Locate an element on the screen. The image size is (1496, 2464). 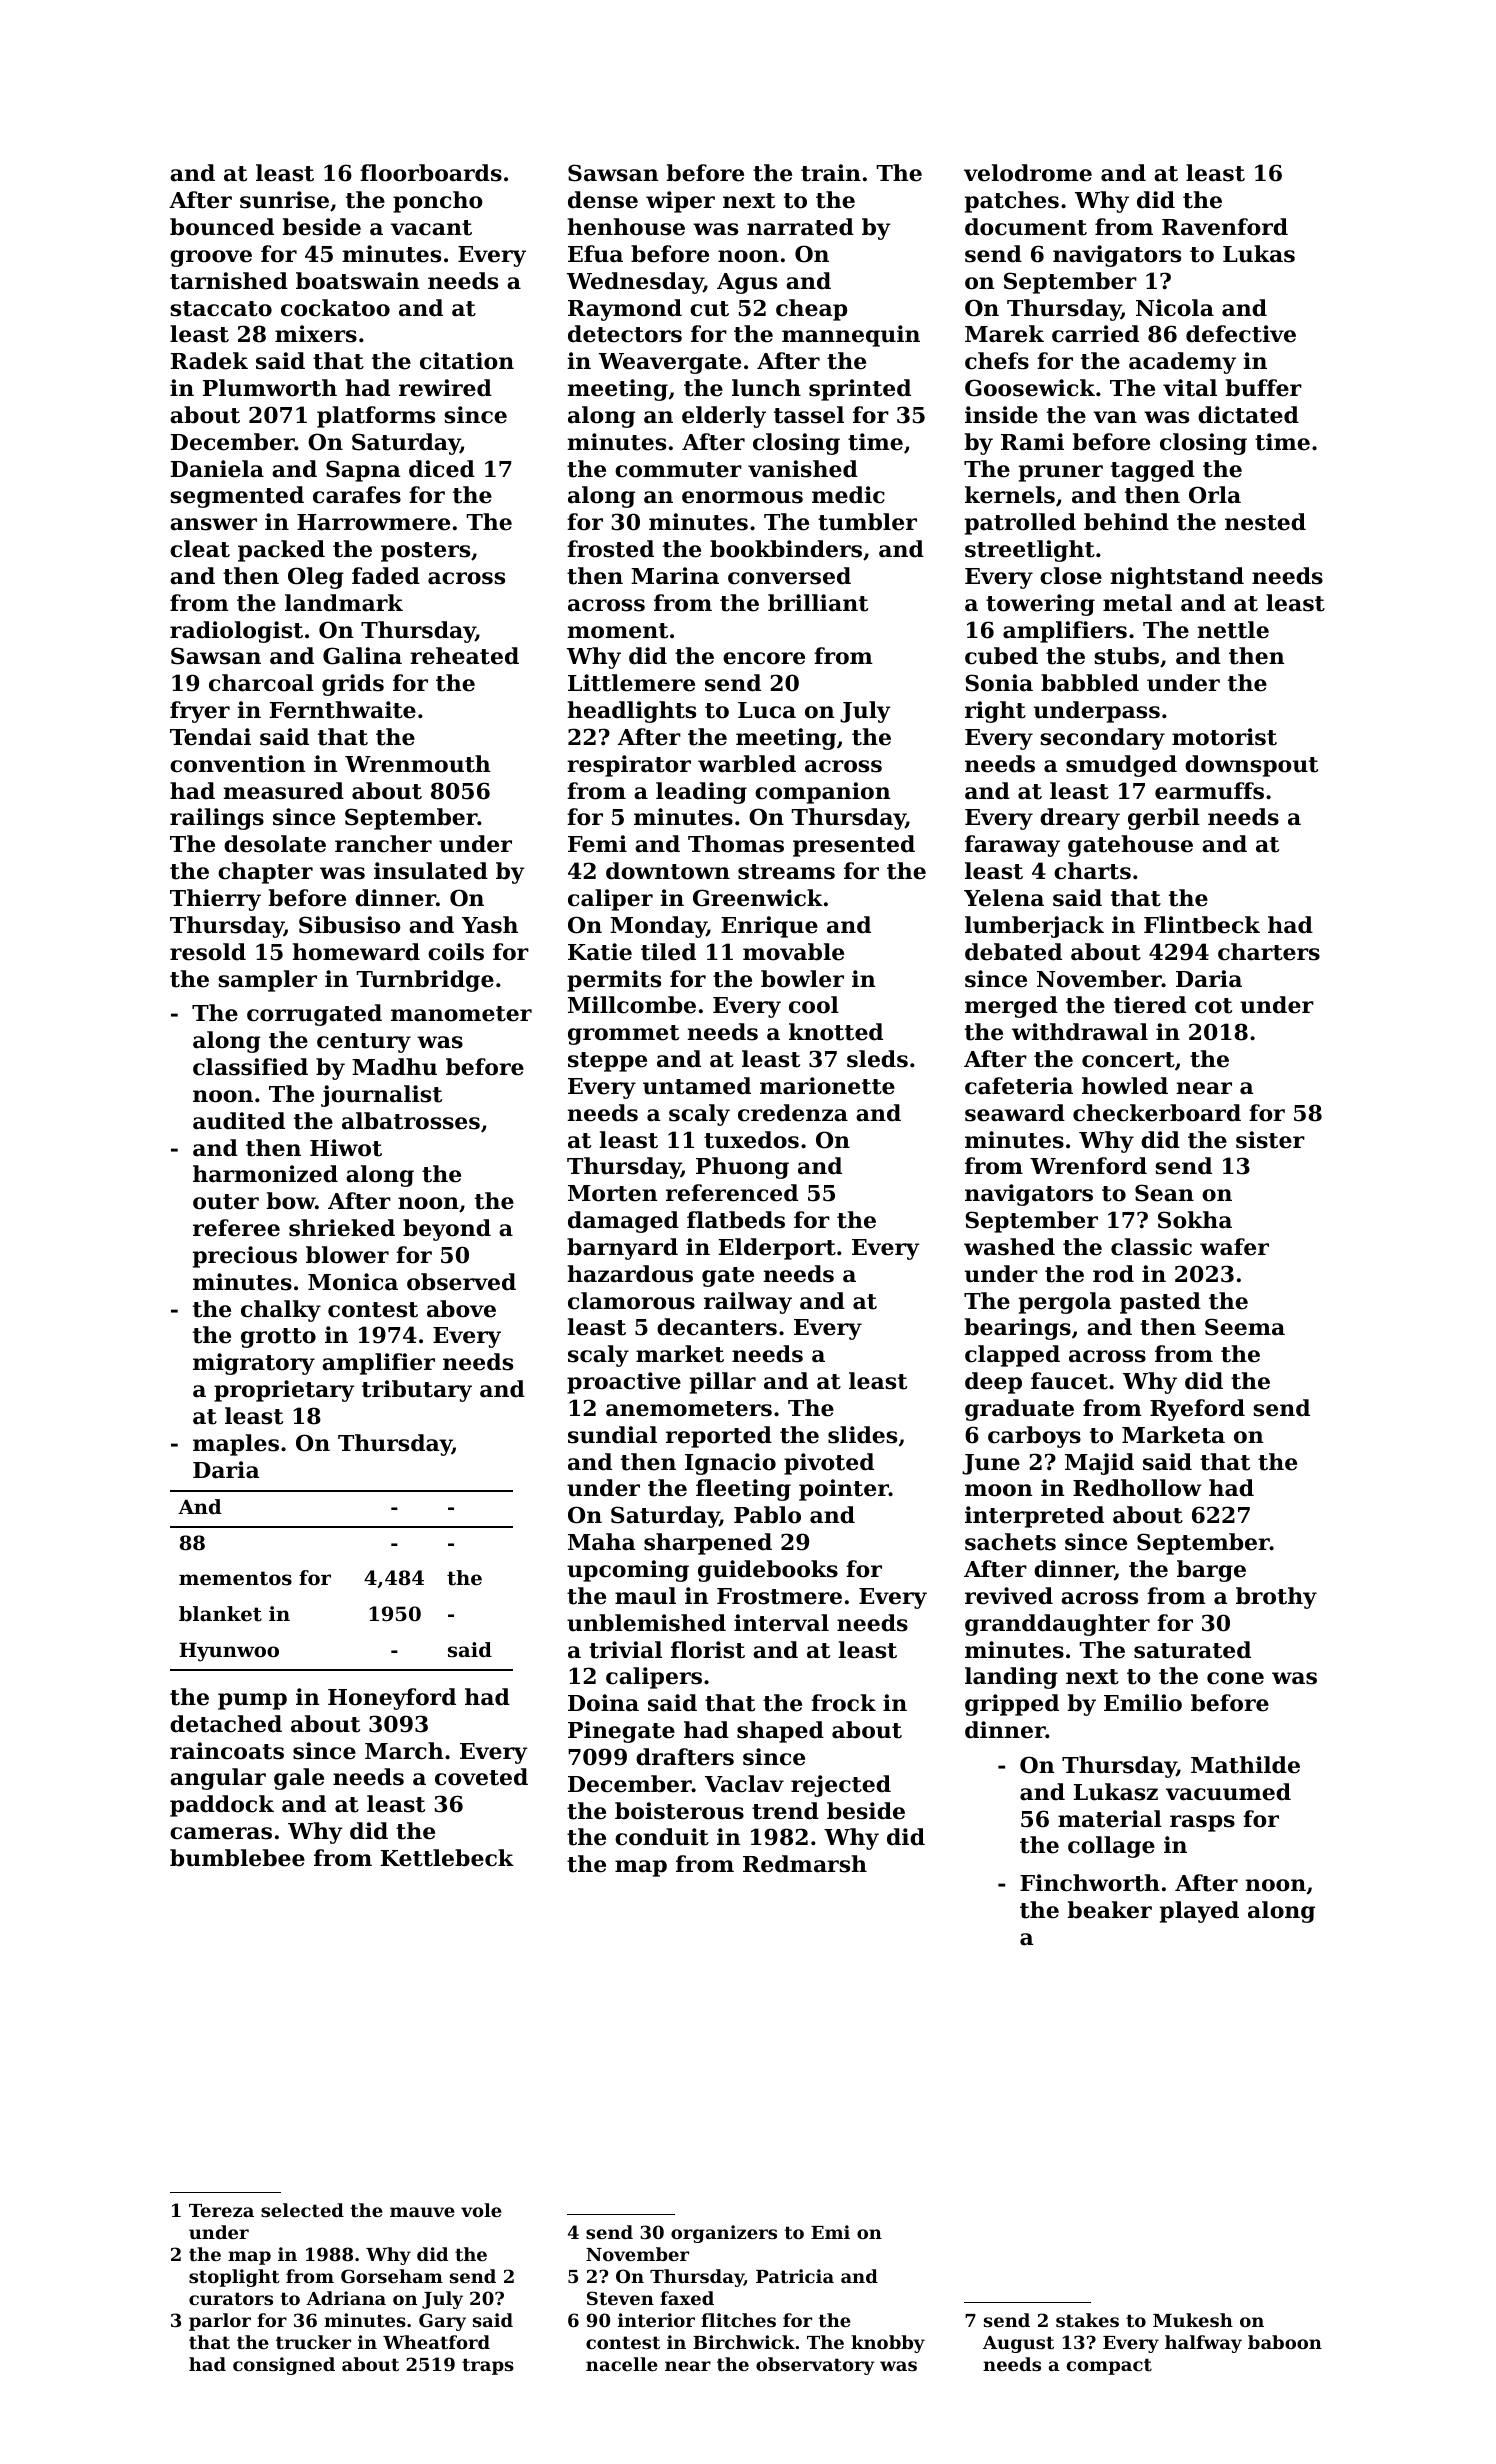
nacelle is located at coordinates (622, 2364).
